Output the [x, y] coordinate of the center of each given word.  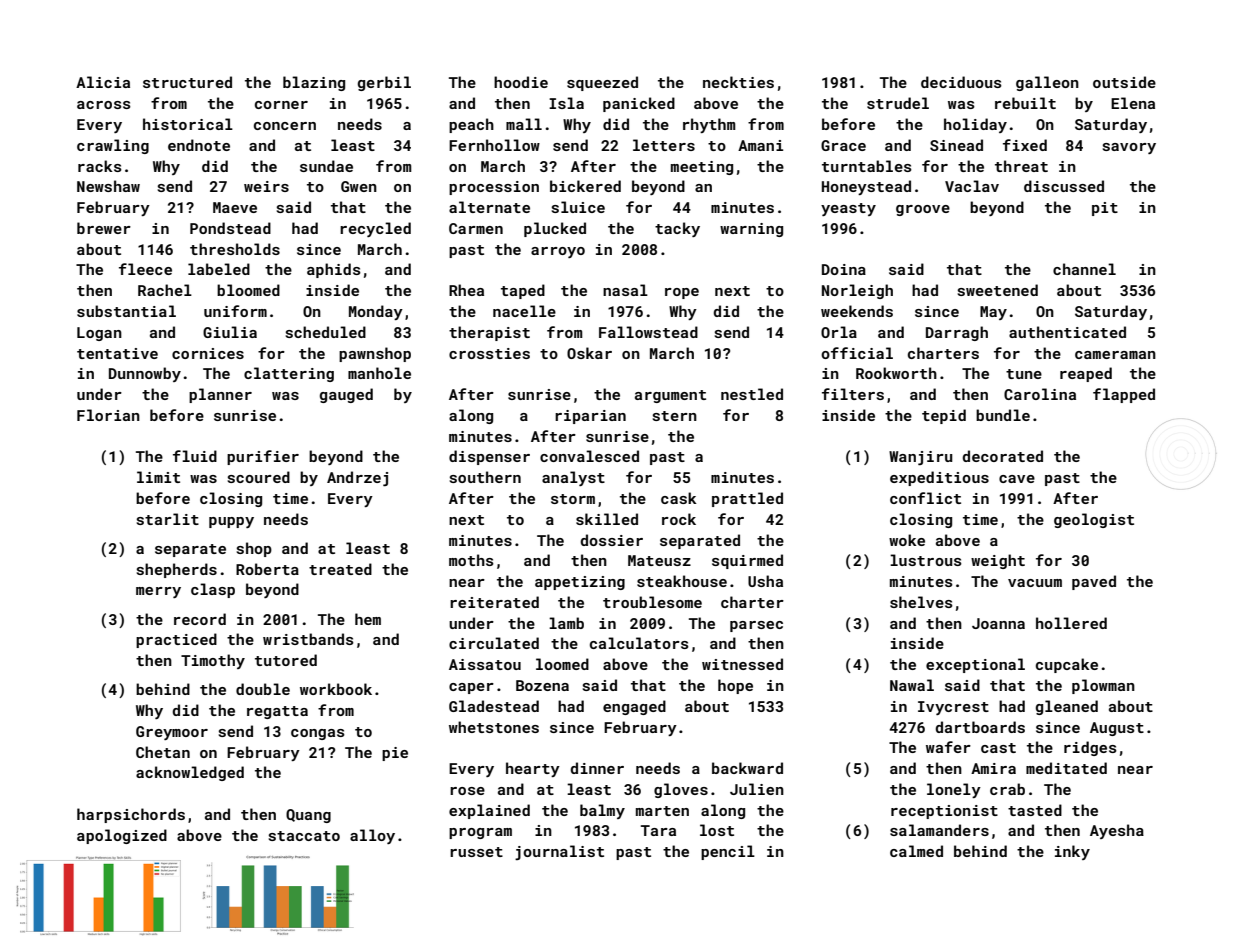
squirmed [747, 561]
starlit [168, 519]
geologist [1094, 520]
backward [747, 768]
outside [1124, 82]
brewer [104, 228]
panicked [639, 104]
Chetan [163, 752]
